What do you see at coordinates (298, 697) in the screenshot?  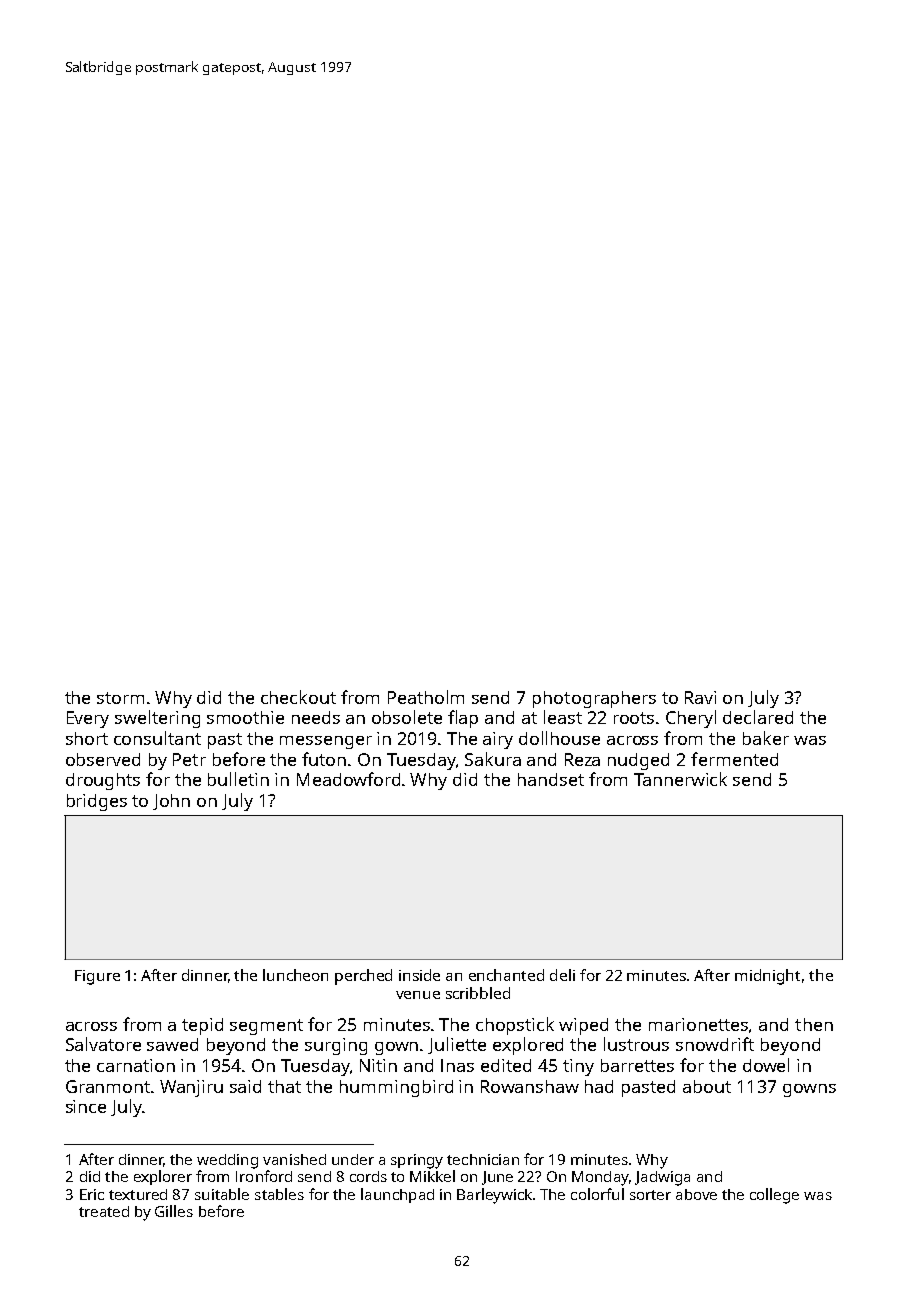 I see `checkout` at bounding box center [298, 697].
